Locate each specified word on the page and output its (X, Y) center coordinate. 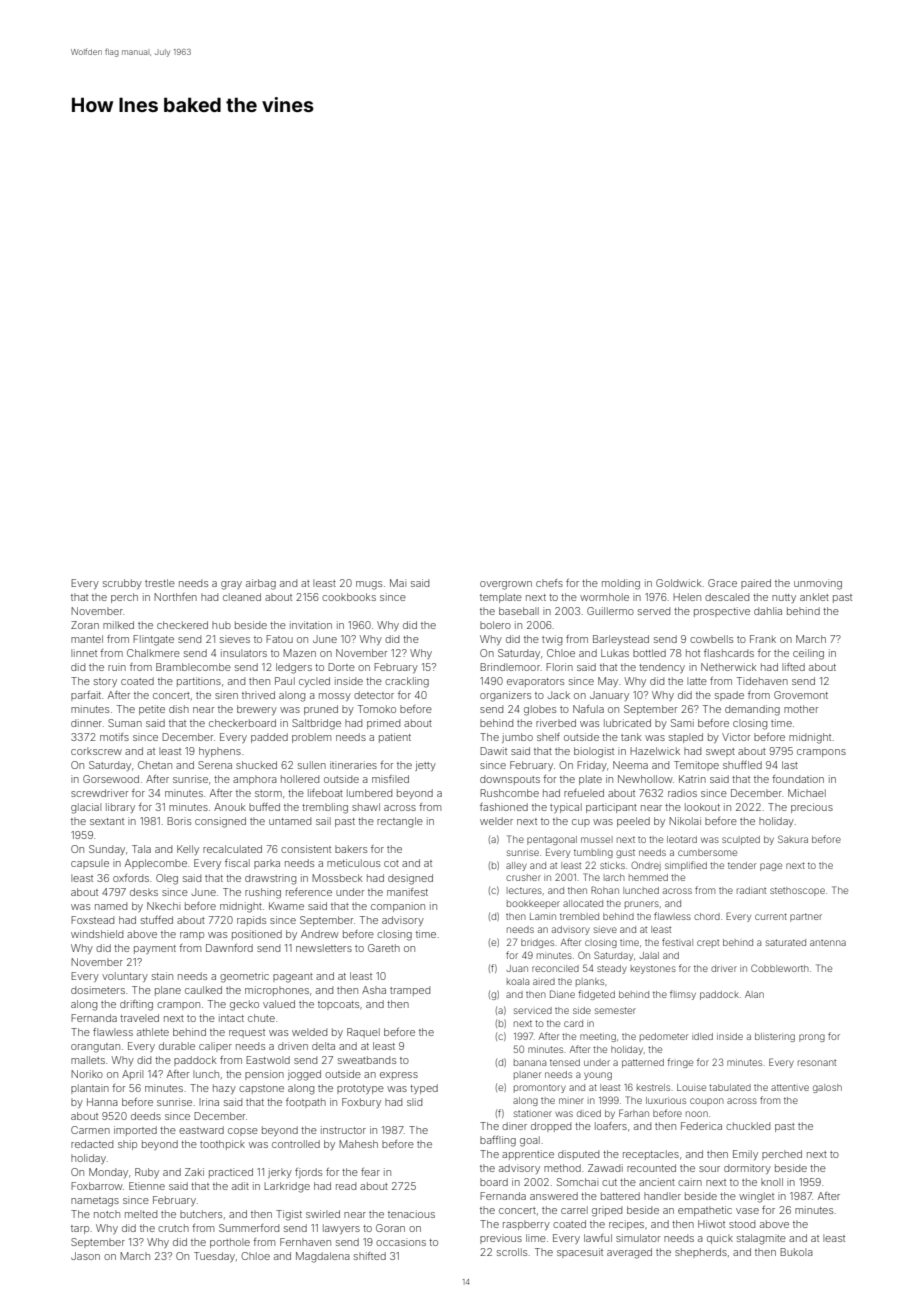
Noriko (87, 1074)
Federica (701, 1126)
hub (221, 625)
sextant (107, 821)
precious (812, 808)
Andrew (320, 934)
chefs (549, 583)
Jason (85, 1256)
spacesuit (580, 1253)
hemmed (648, 877)
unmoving (818, 584)
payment (155, 949)
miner (571, 1101)
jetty (425, 766)
